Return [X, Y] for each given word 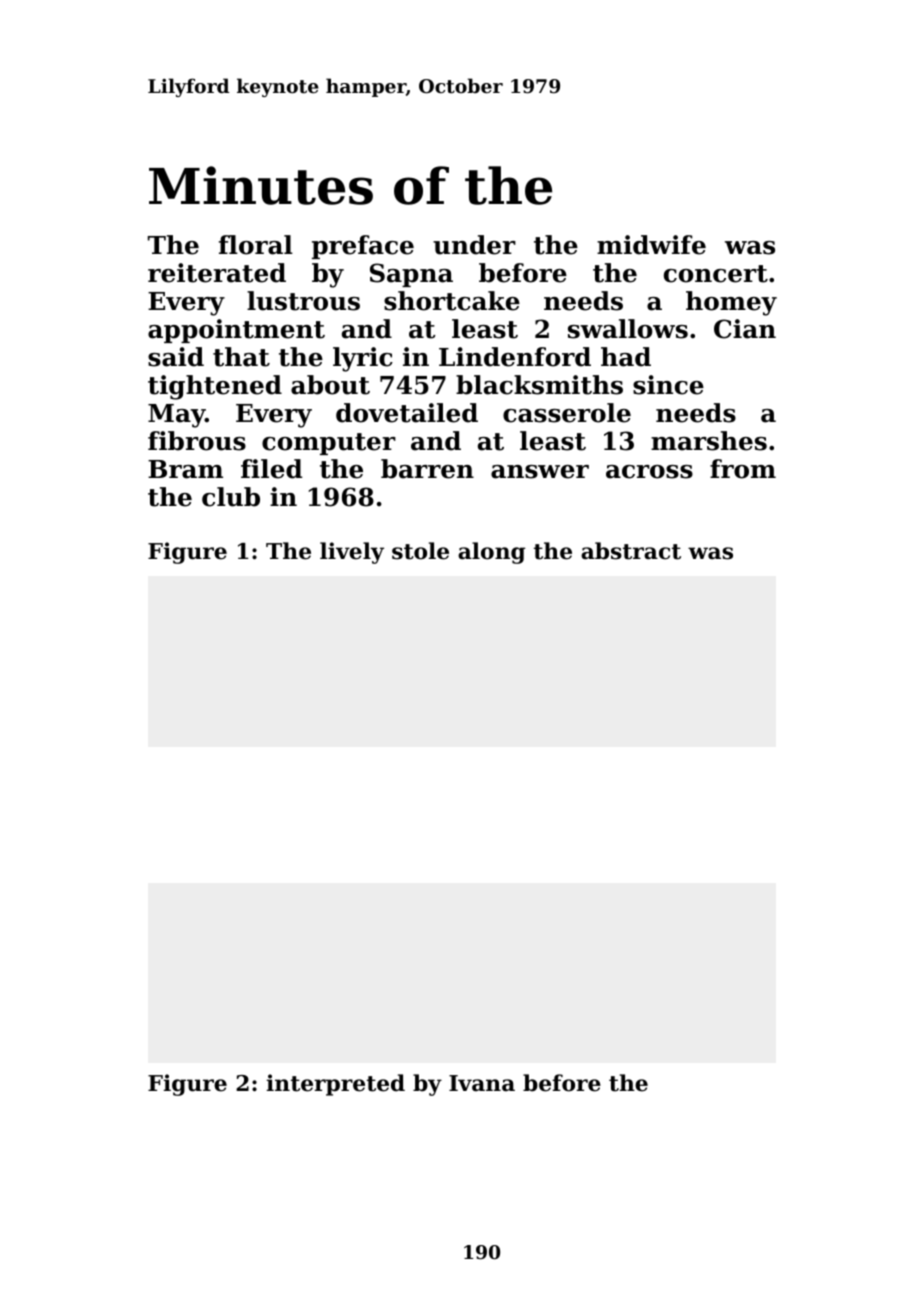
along [491, 553]
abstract [631, 551]
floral [256, 245]
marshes [709, 441]
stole [420, 551]
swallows [628, 329]
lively [352, 553]
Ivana [482, 1083]
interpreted [335, 1085]
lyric [363, 359]
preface [363, 247]
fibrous [197, 441]
